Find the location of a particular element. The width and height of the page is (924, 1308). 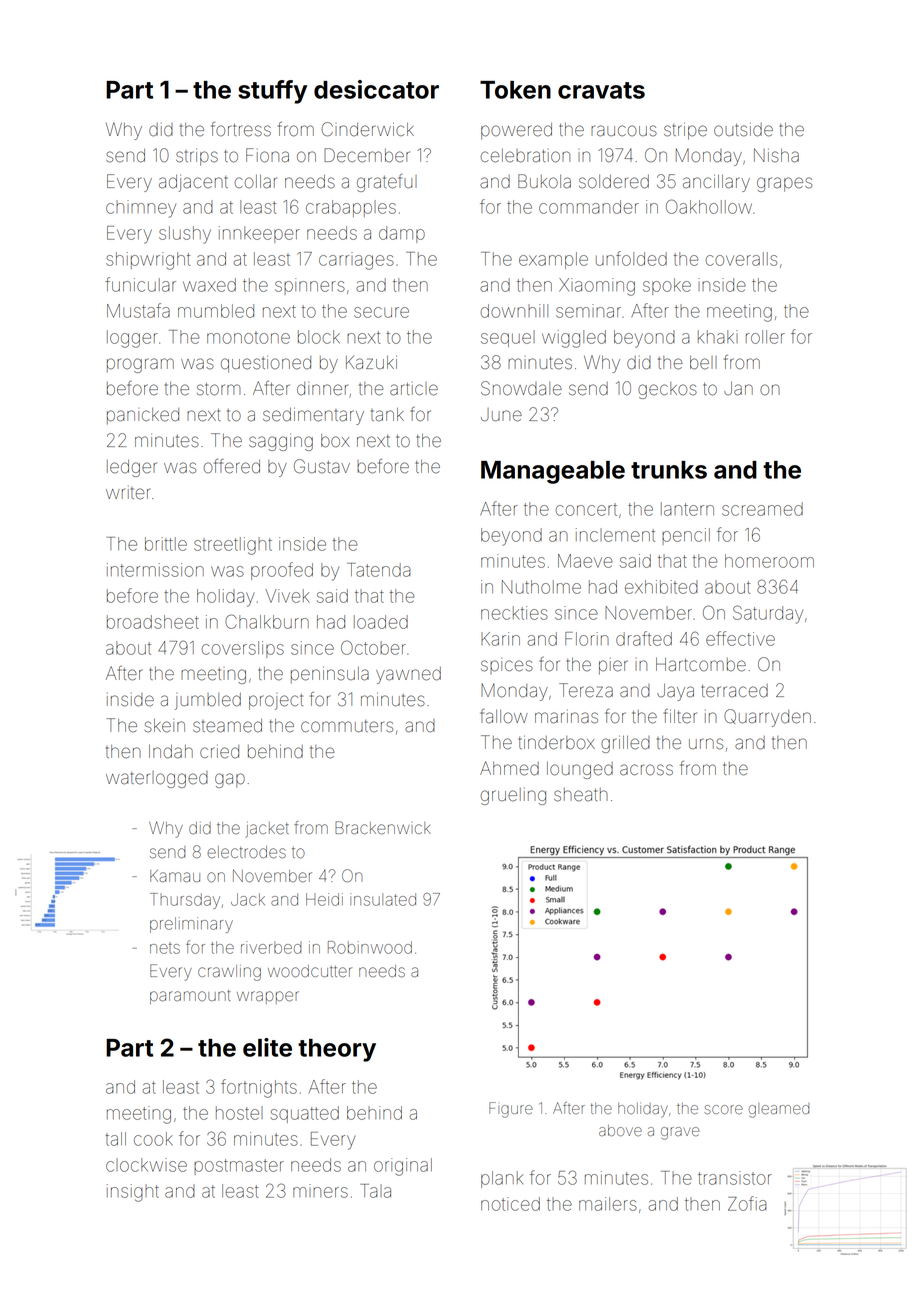

innkeeper is located at coordinates (259, 234).
